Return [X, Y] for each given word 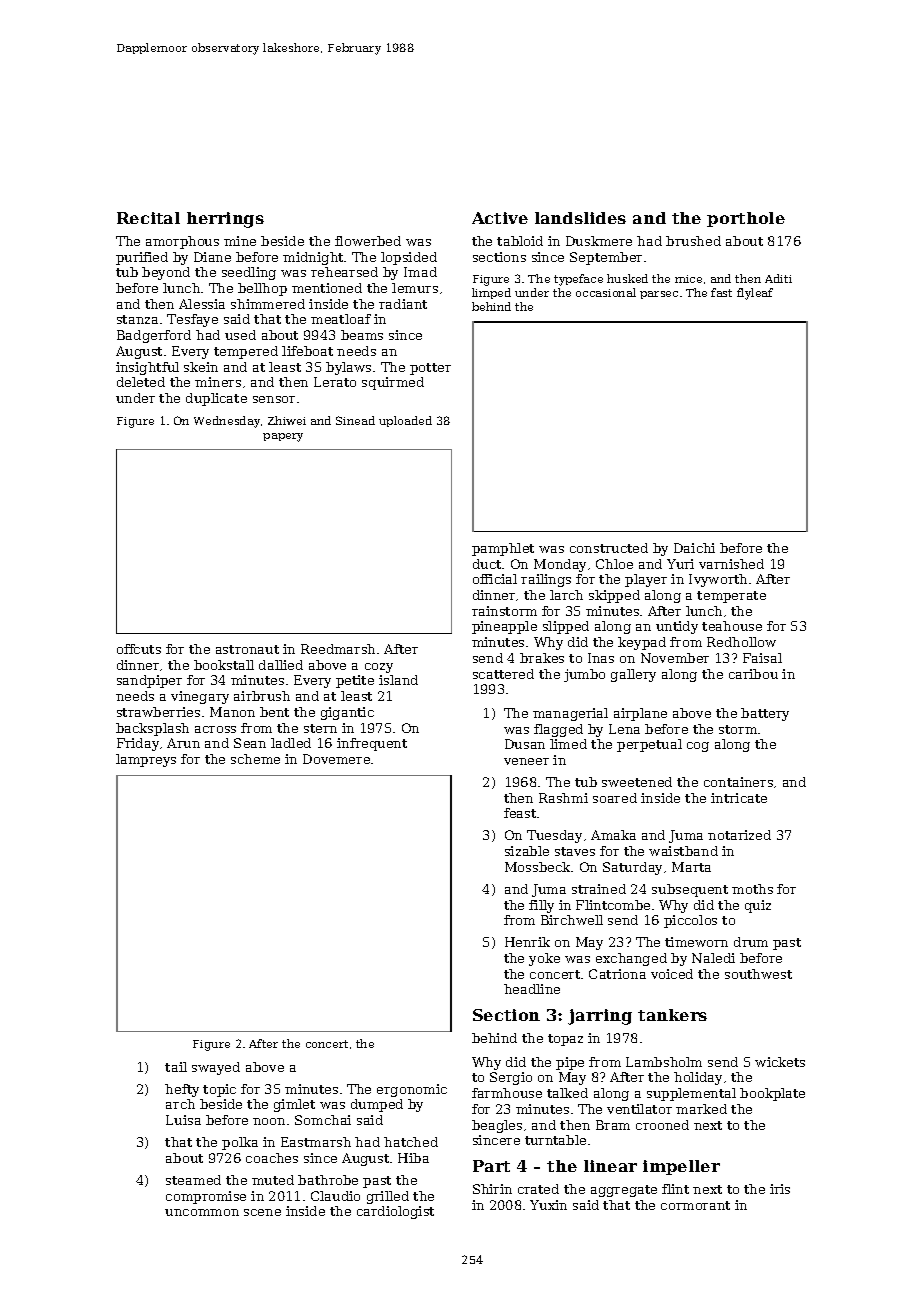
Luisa [183, 1120]
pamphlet [503, 549]
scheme [255, 759]
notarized [739, 835]
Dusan [525, 744]
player [646, 580]
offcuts [139, 649]
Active [500, 218]
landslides [580, 218]
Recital [148, 218]
